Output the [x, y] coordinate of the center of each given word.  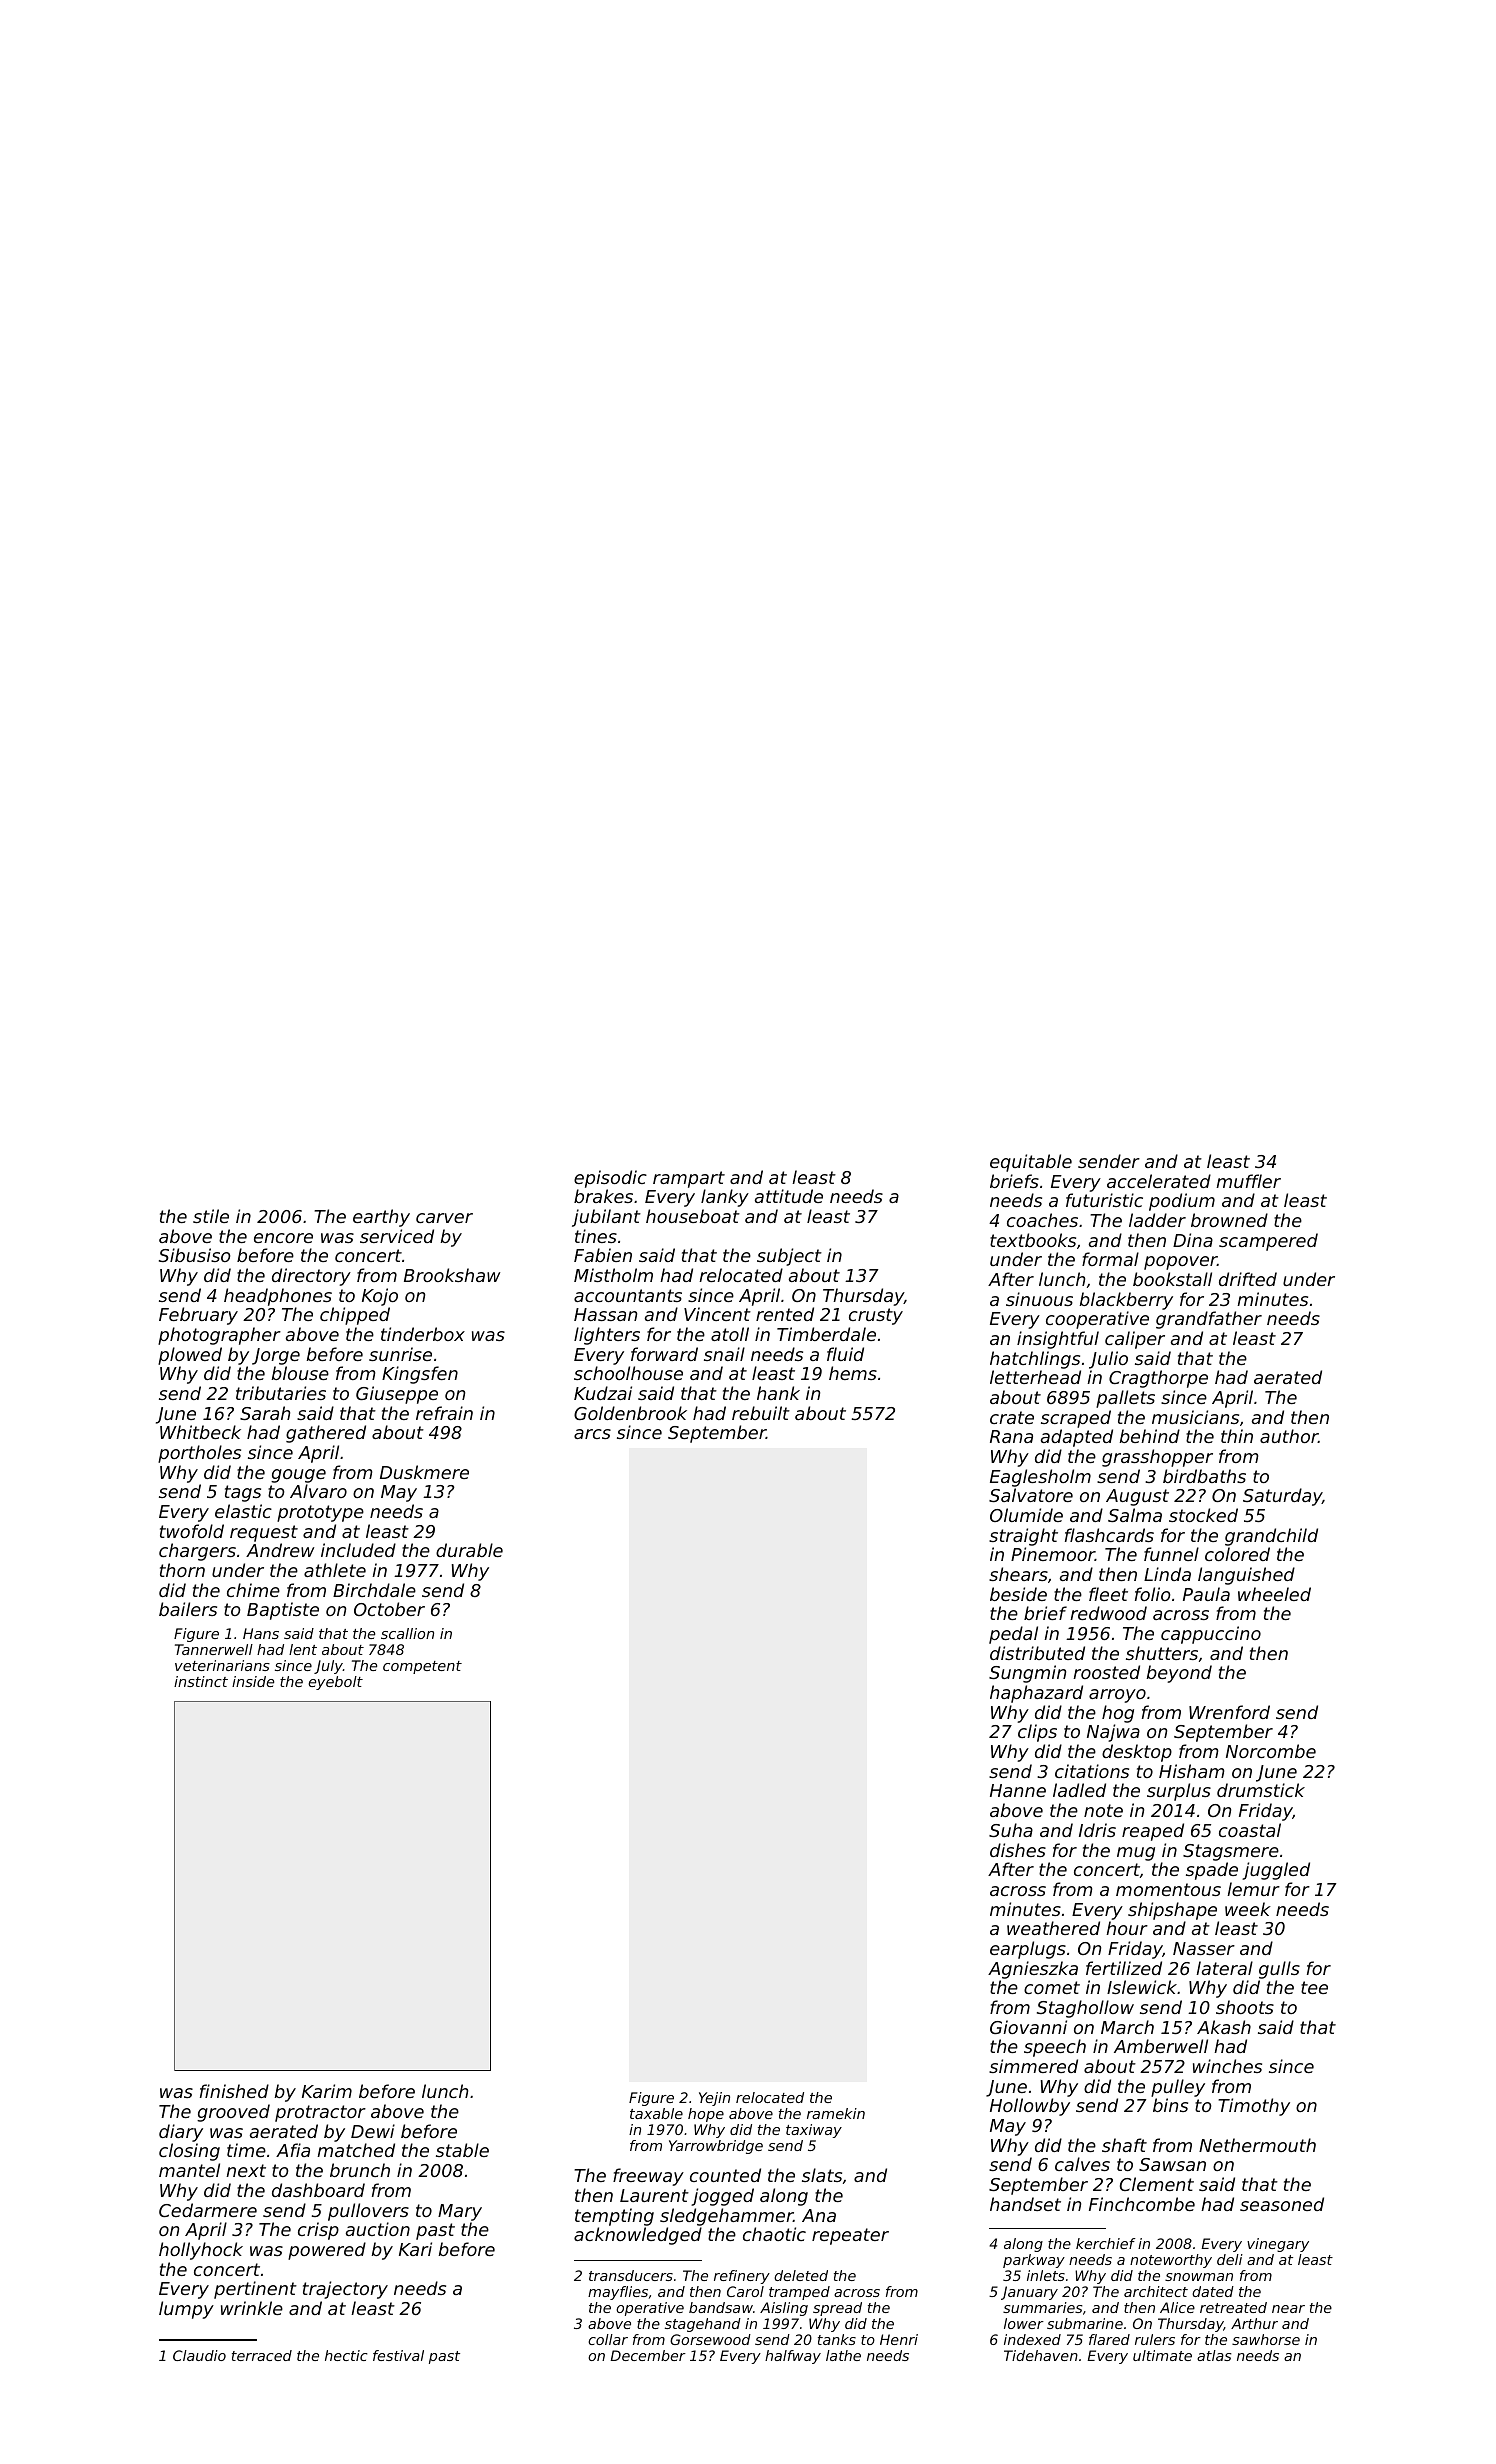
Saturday [1282, 1497]
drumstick [1261, 1790]
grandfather [1209, 1320]
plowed [190, 1356]
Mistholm [613, 1275]
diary [181, 2133]
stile [211, 1216]
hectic [346, 2355]
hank [778, 1393]
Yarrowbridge [716, 2147]
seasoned [1282, 2204]
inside [253, 1681]
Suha [1011, 1830]
